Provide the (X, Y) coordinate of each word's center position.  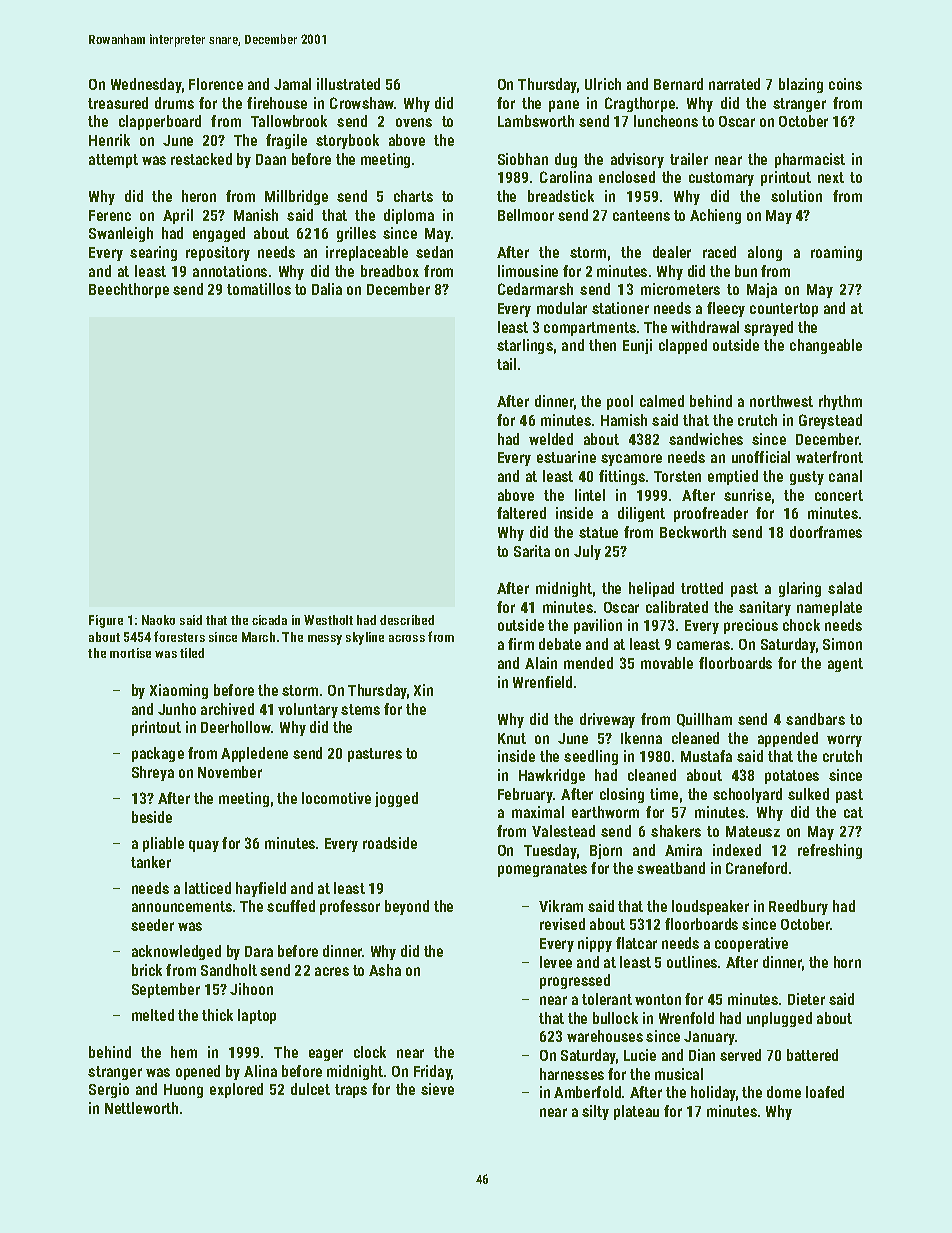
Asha (385, 970)
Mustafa (706, 756)
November (230, 772)
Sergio (109, 1090)
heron (199, 196)
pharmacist (810, 160)
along (765, 253)
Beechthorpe (129, 290)
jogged (396, 799)
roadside (390, 843)
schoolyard (747, 795)
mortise (130, 653)
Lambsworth (536, 121)
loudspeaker (710, 907)
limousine (528, 271)
